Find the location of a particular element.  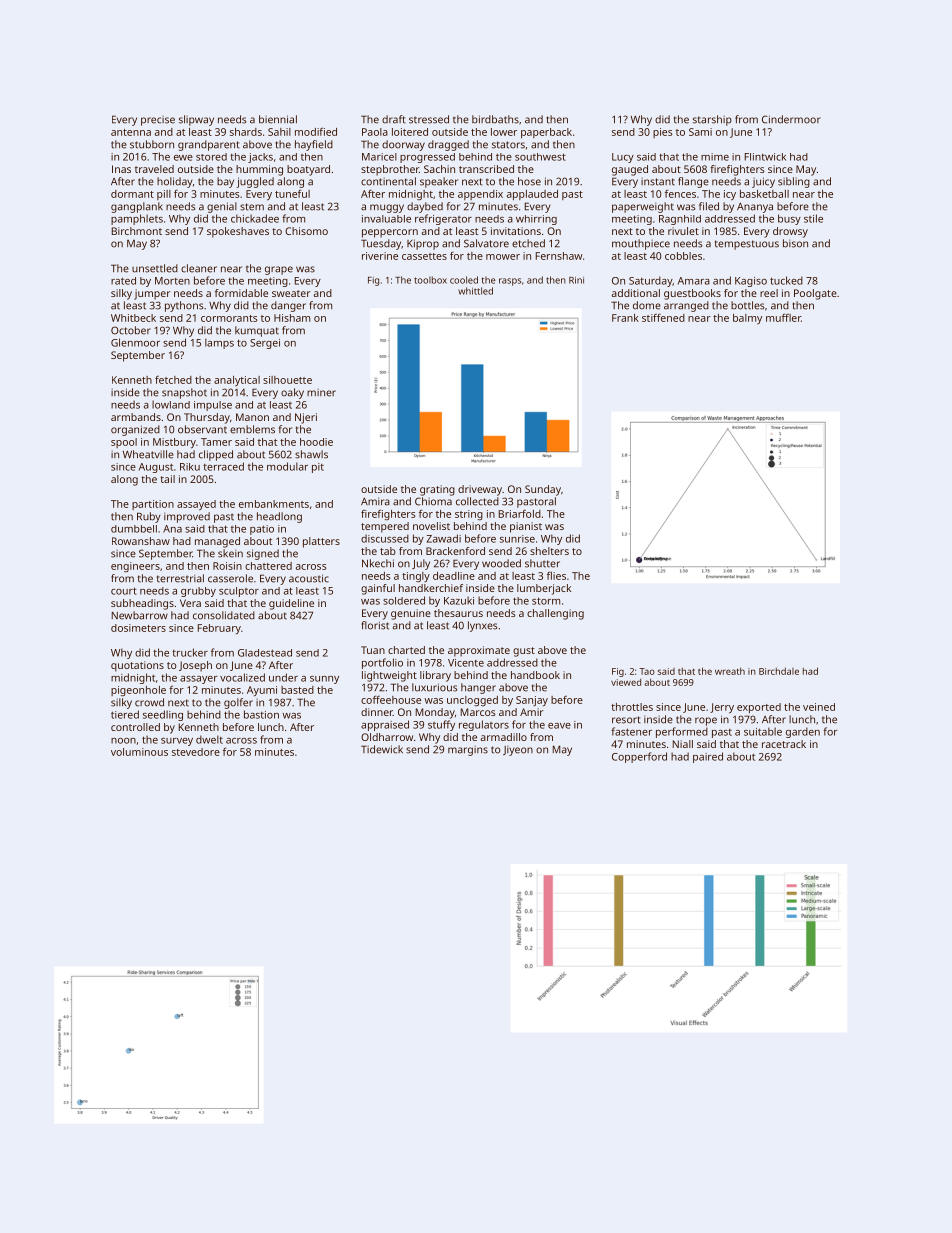

mouthpiece is located at coordinates (641, 244).
